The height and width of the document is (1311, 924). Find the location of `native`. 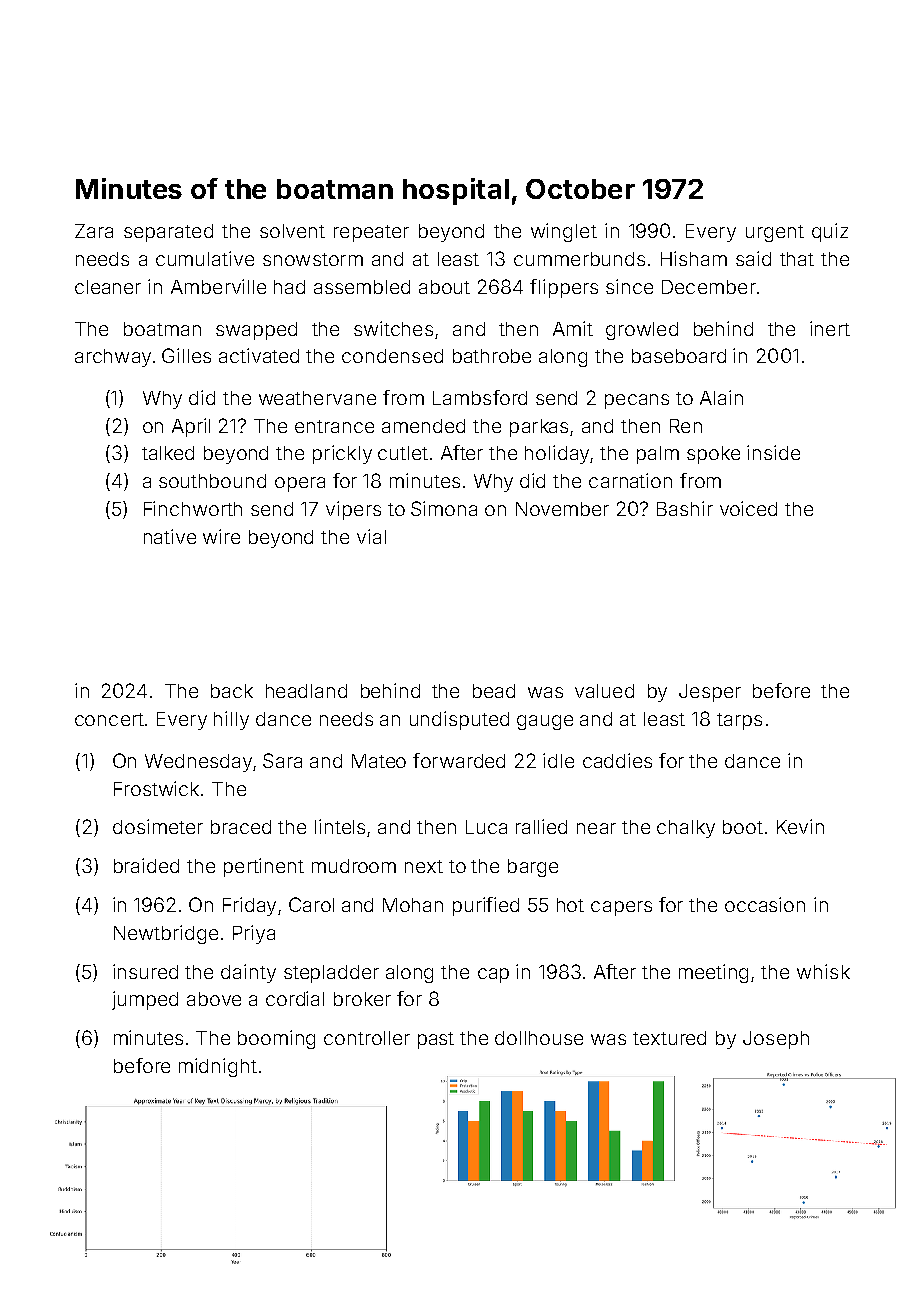

native is located at coordinates (170, 536).
